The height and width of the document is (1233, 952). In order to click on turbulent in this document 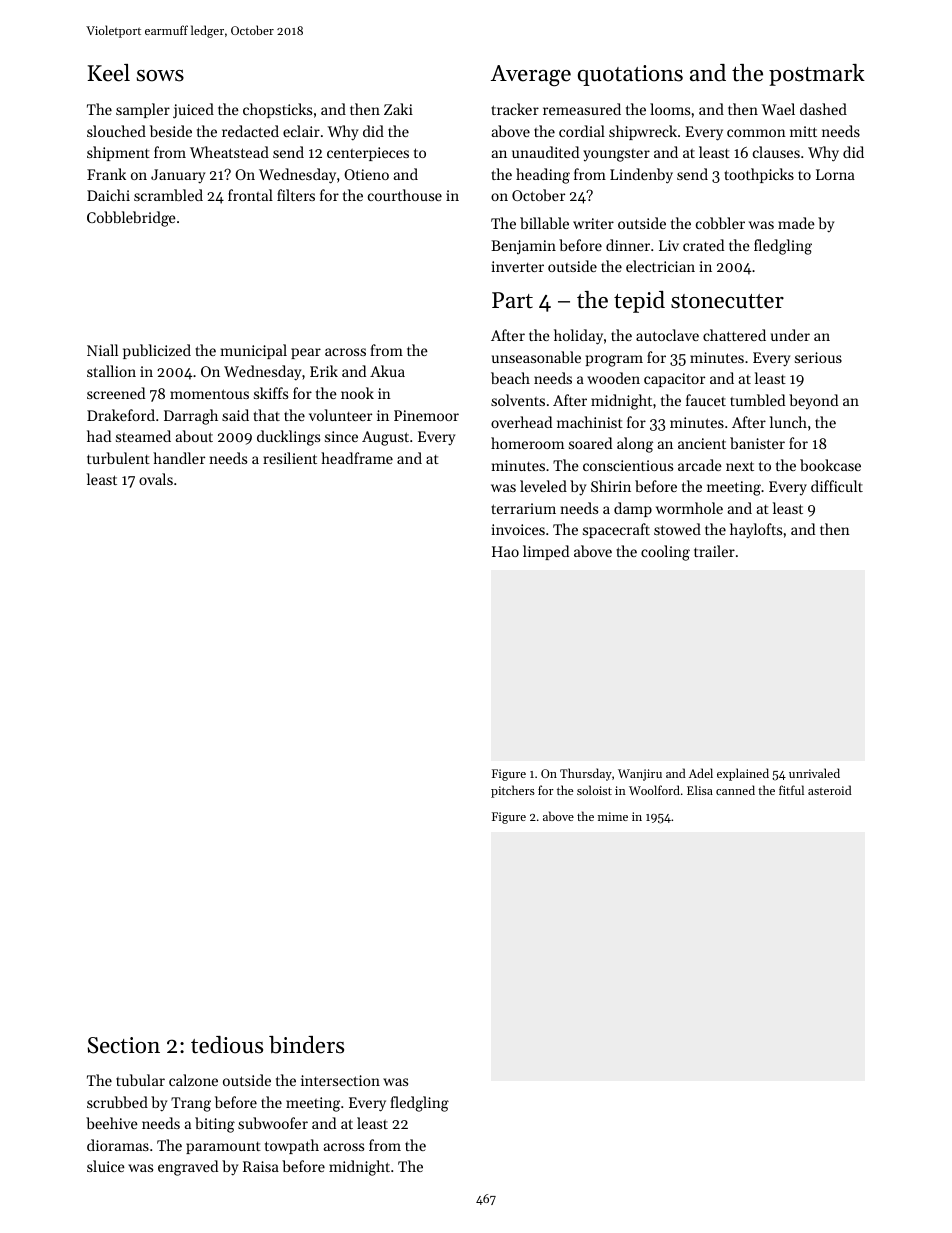, I will do `click(118, 458)`.
